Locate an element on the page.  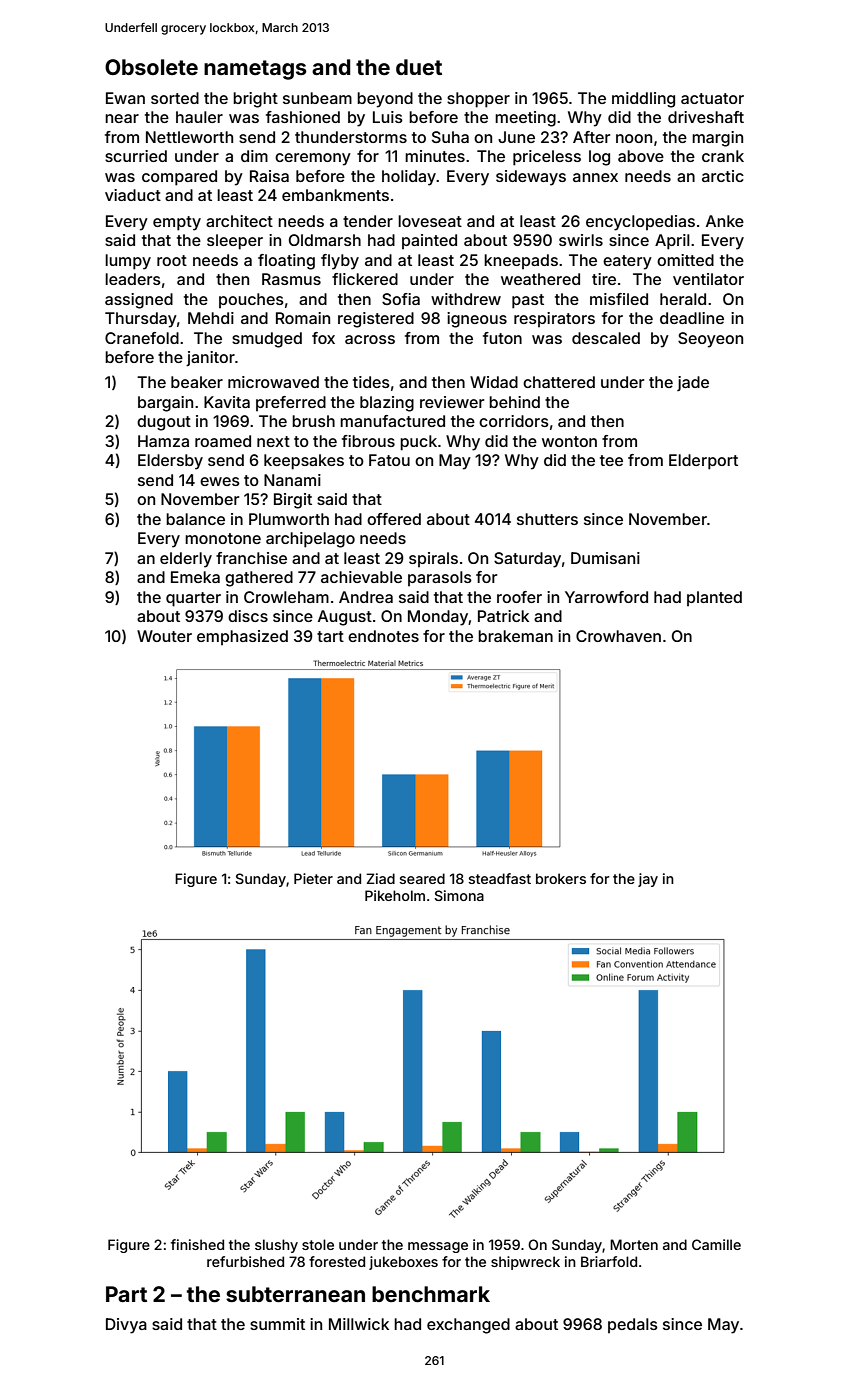
janitor is located at coordinates (210, 358).
